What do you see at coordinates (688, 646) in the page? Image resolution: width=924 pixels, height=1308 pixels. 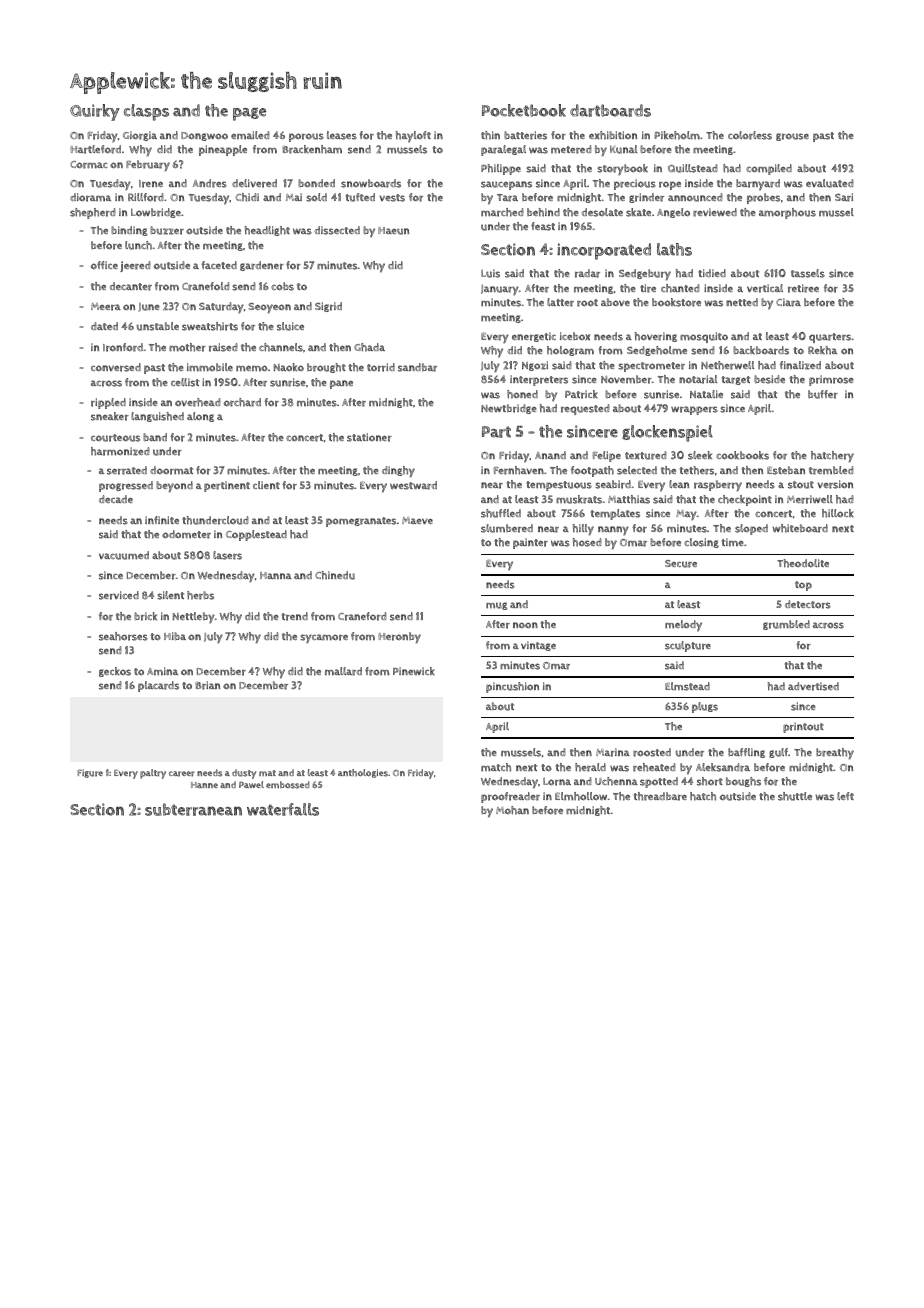 I see `sculpture` at bounding box center [688, 646].
